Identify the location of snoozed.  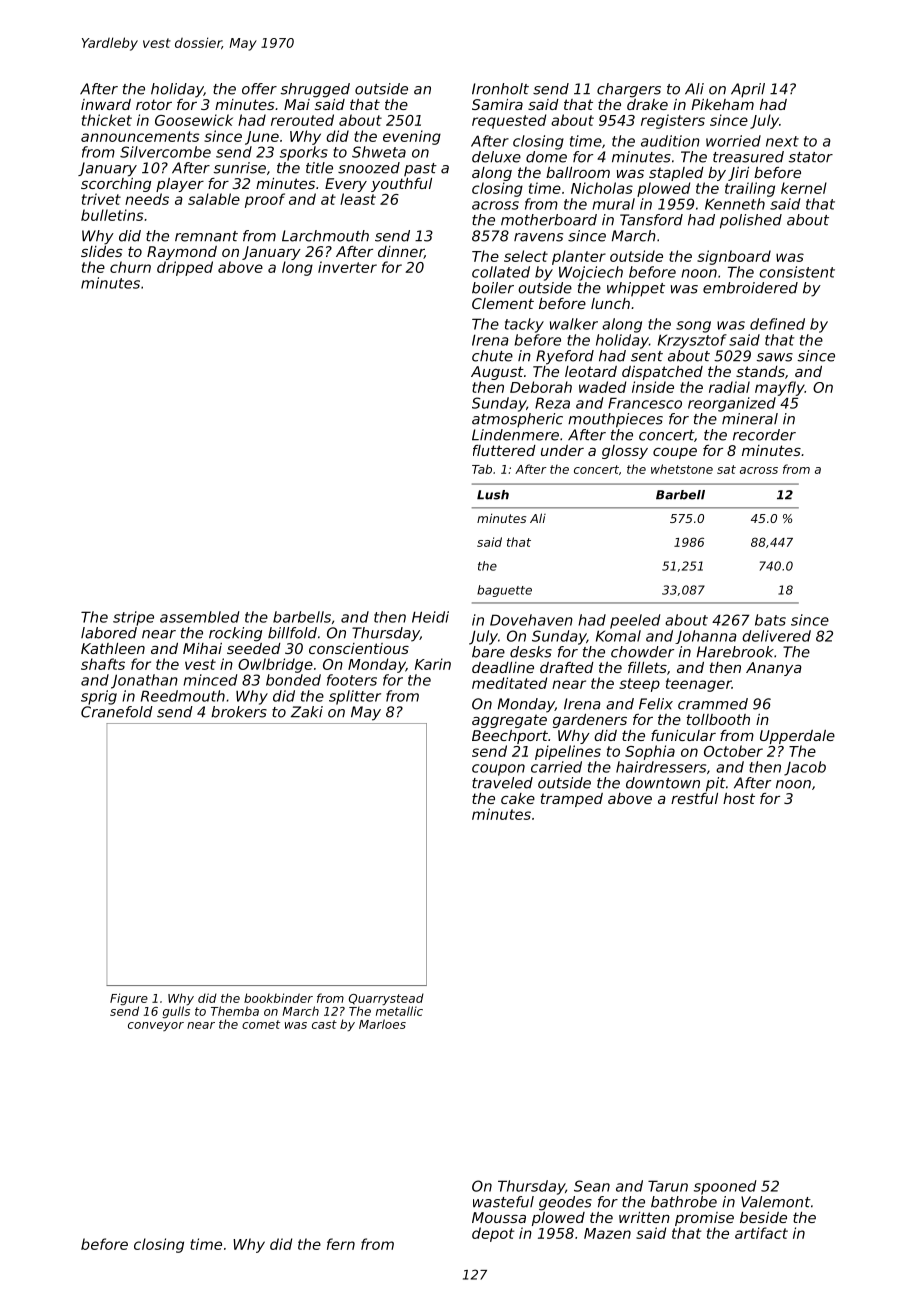
(369, 168).
